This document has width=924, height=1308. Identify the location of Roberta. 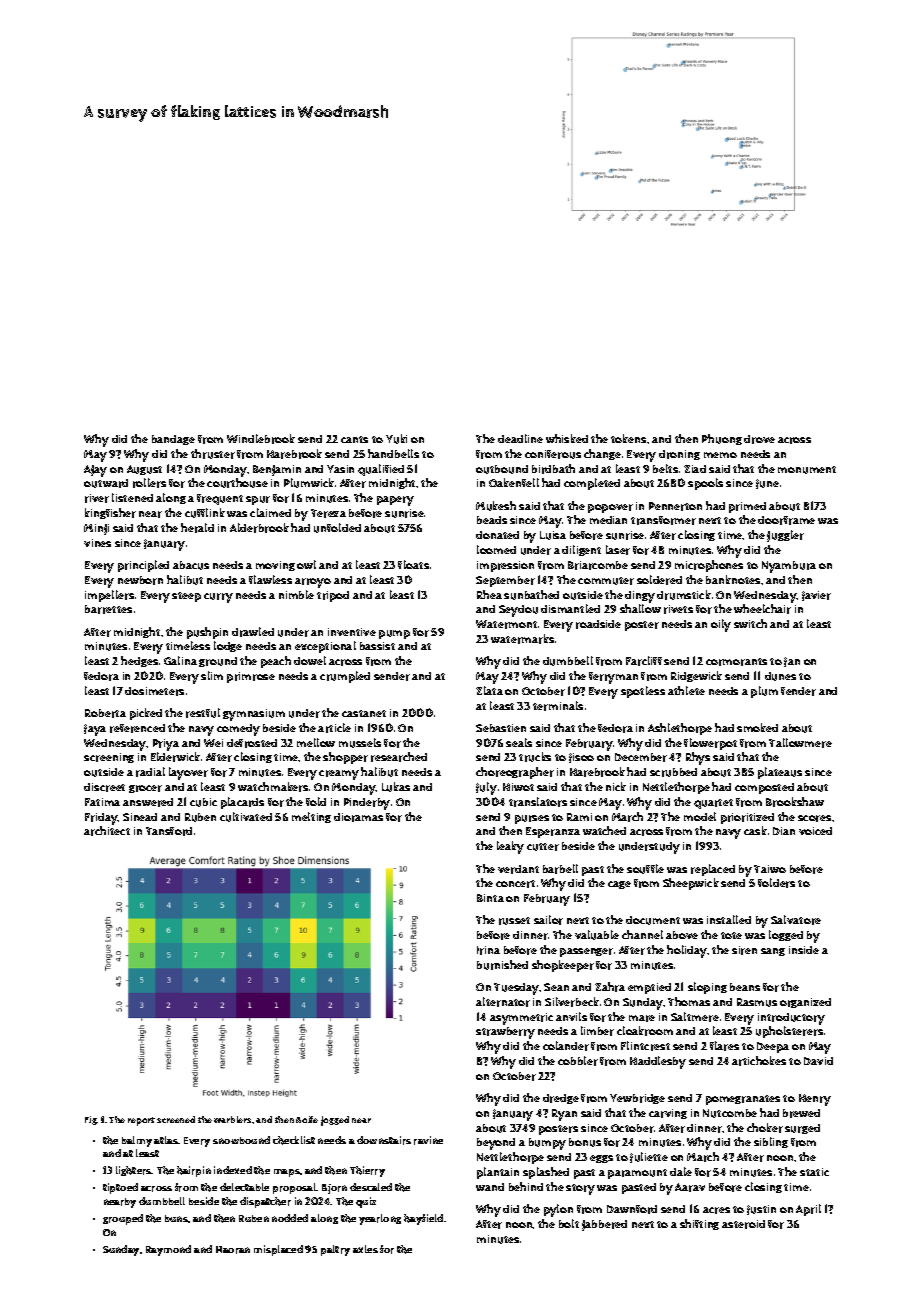
(105, 713).
